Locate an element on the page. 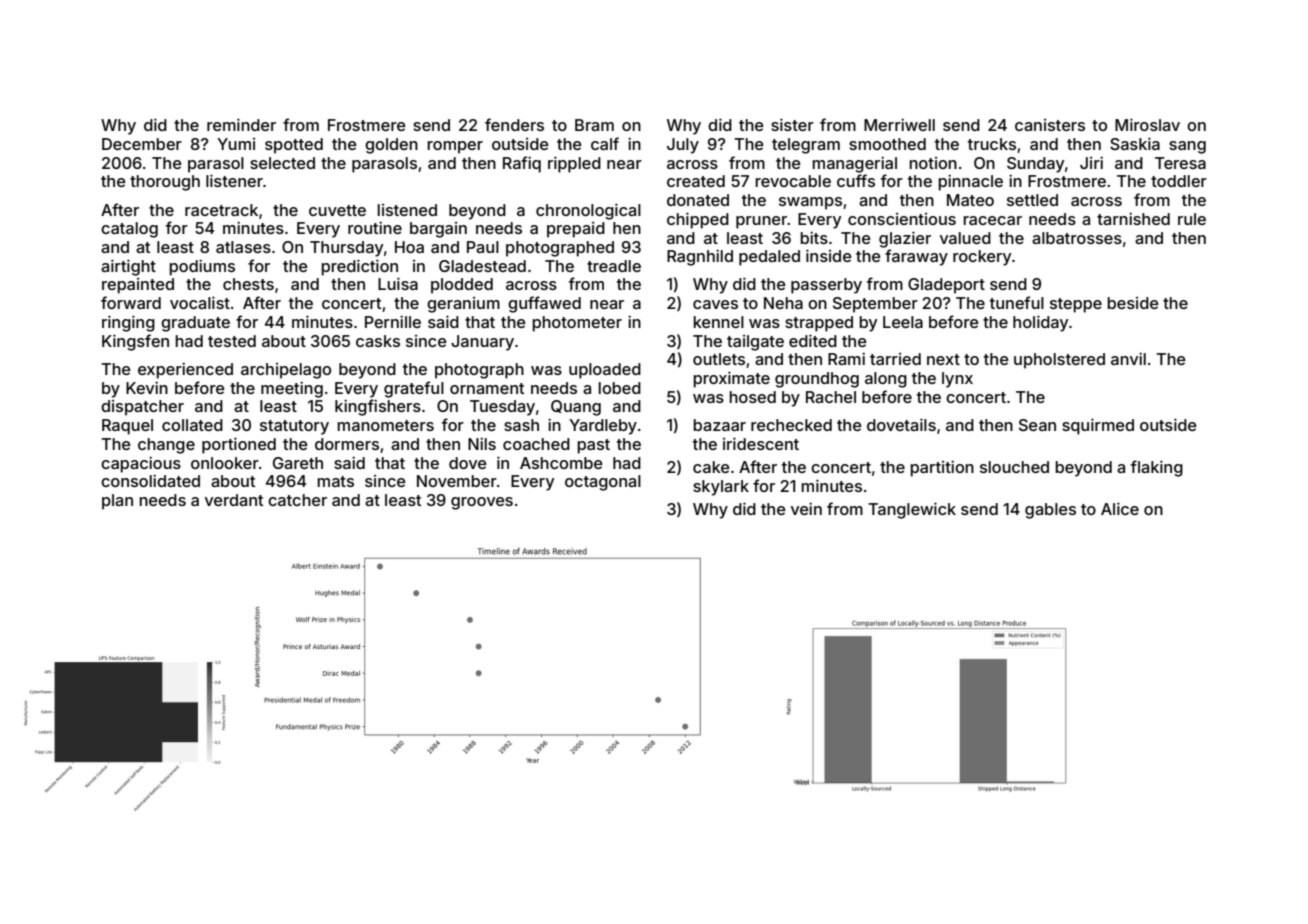  catcher is located at coordinates (297, 500).
